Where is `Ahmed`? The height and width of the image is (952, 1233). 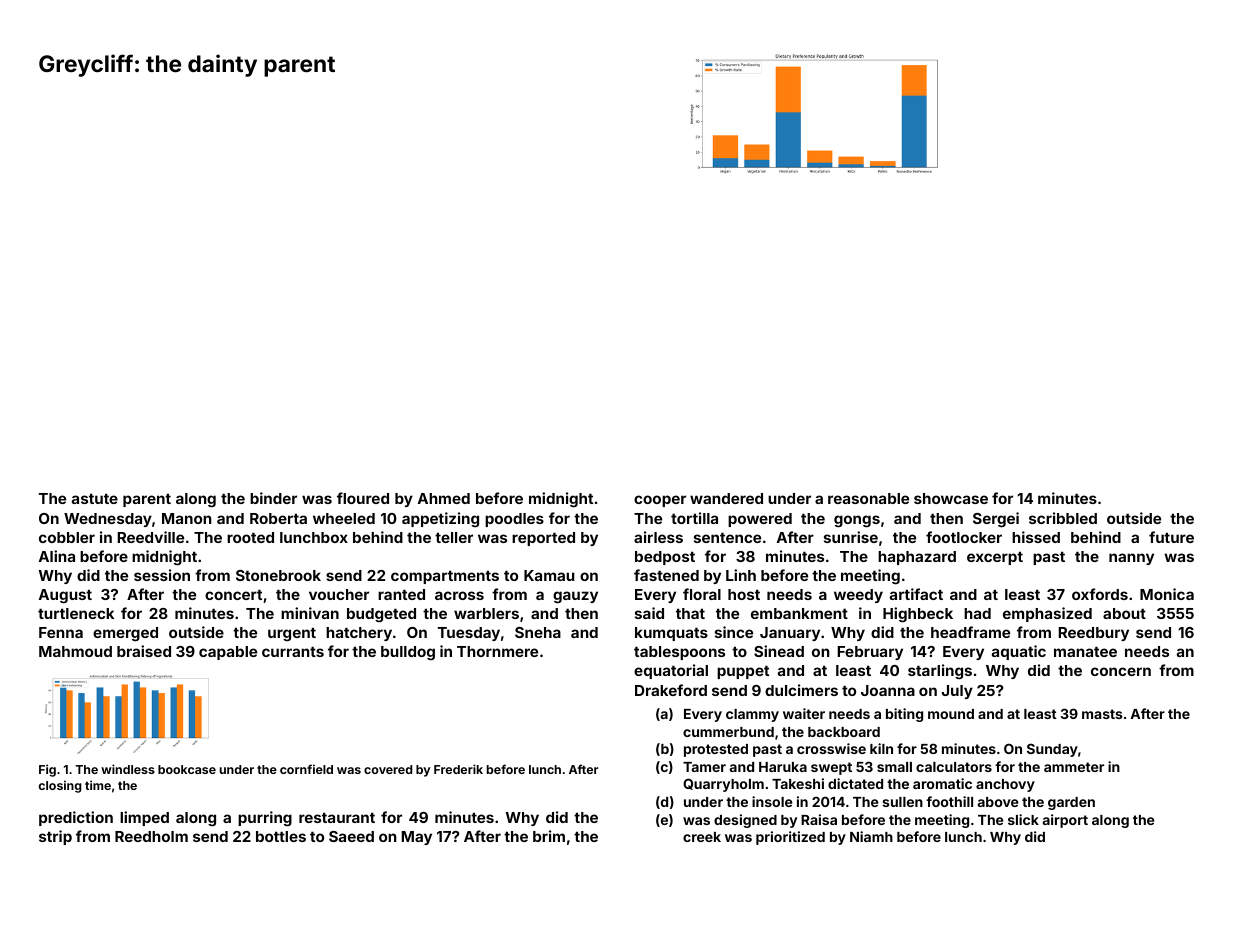
Ahmed is located at coordinates (444, 498).
